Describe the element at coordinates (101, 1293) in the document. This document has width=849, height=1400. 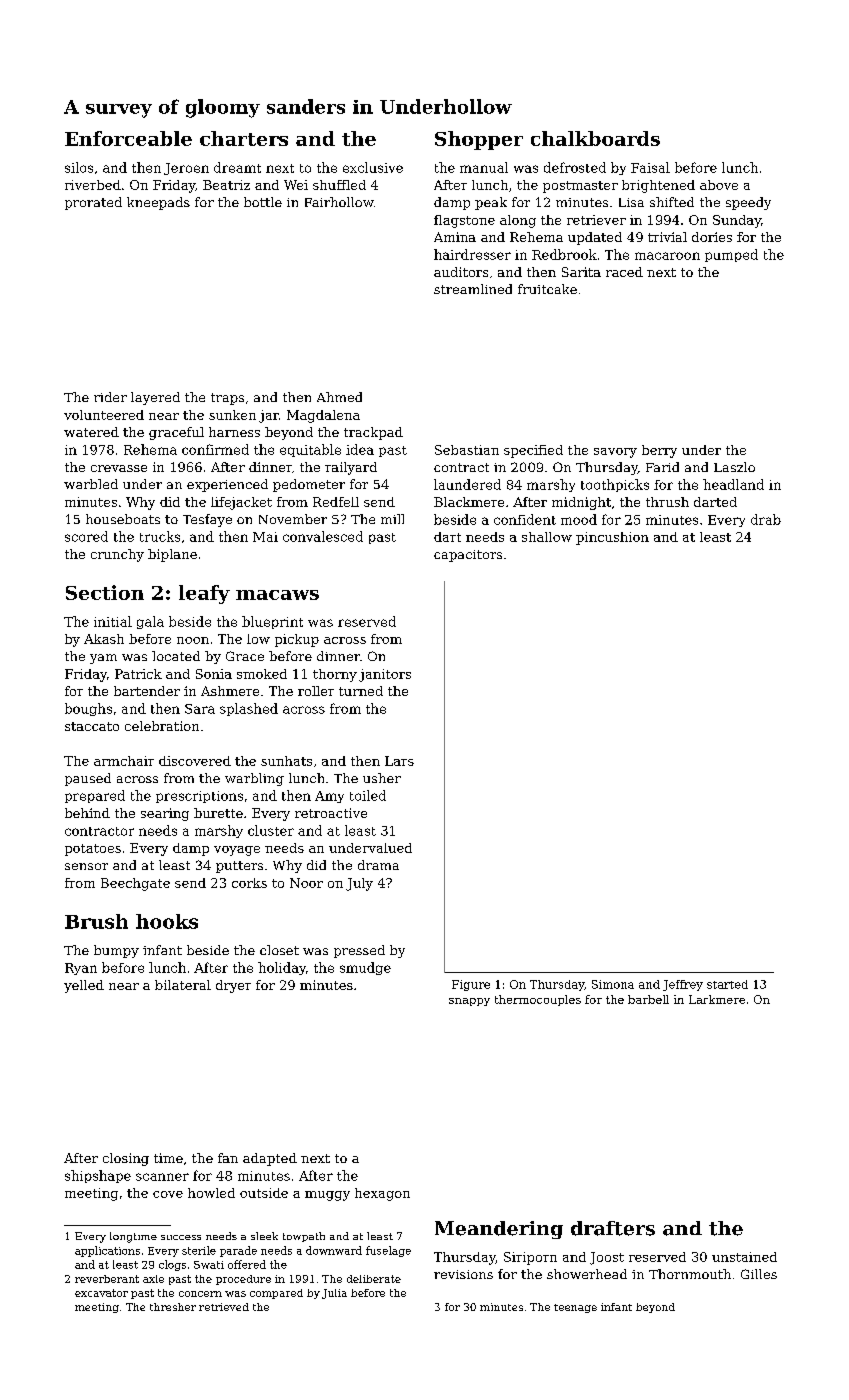
I see `excavator` at that location.
